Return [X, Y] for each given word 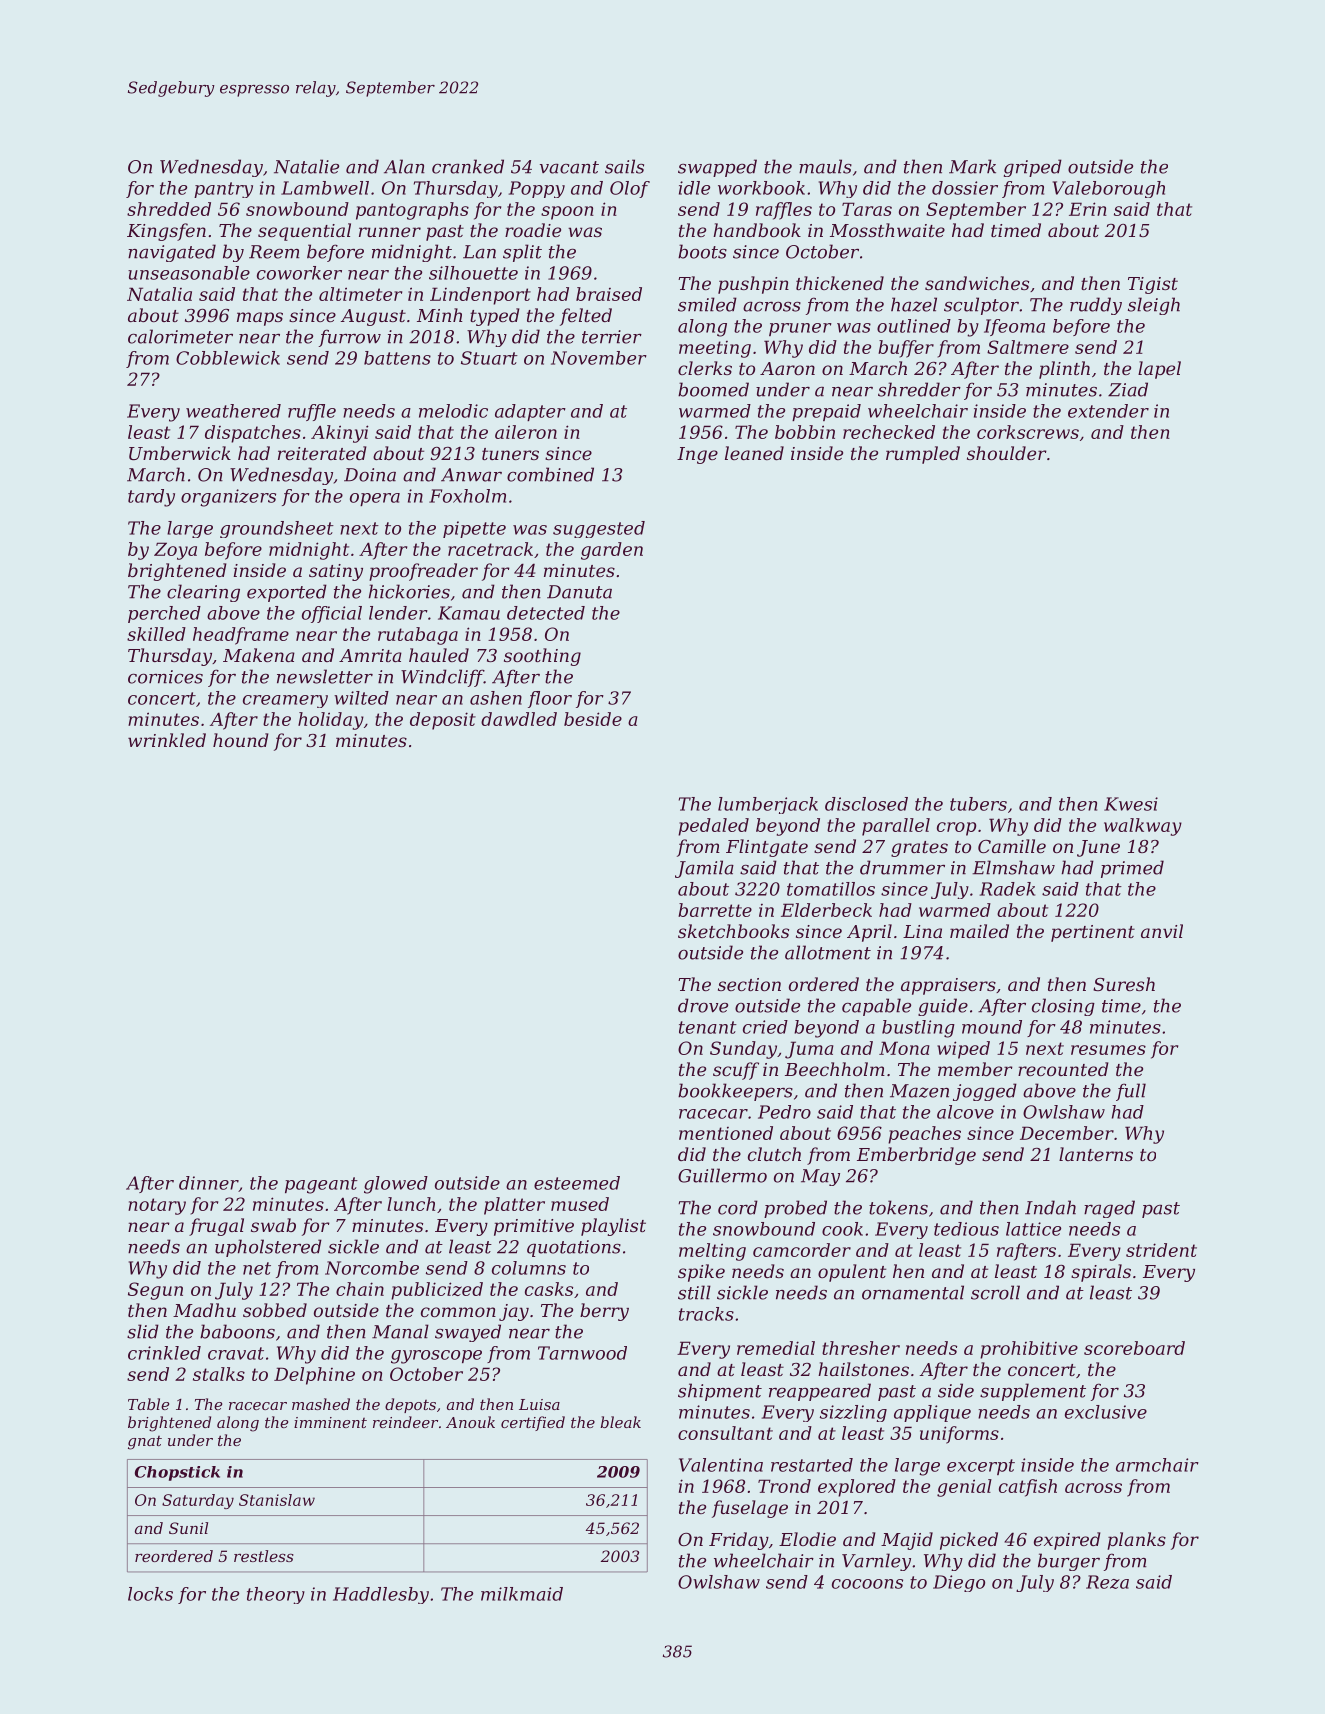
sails [624, 166]
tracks [706, 1314]
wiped [963, 1050]
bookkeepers [735, 1092]
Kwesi [1131, 804]
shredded [169, 209]
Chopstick [177, 1473]
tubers [978, 804]
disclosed [866, 804]
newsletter [325, 676]
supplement [1033, 1392]
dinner [209, 1184]
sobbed [275, 1310]
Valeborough [1109, 189]
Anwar [471, 475]
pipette [474, 529]
